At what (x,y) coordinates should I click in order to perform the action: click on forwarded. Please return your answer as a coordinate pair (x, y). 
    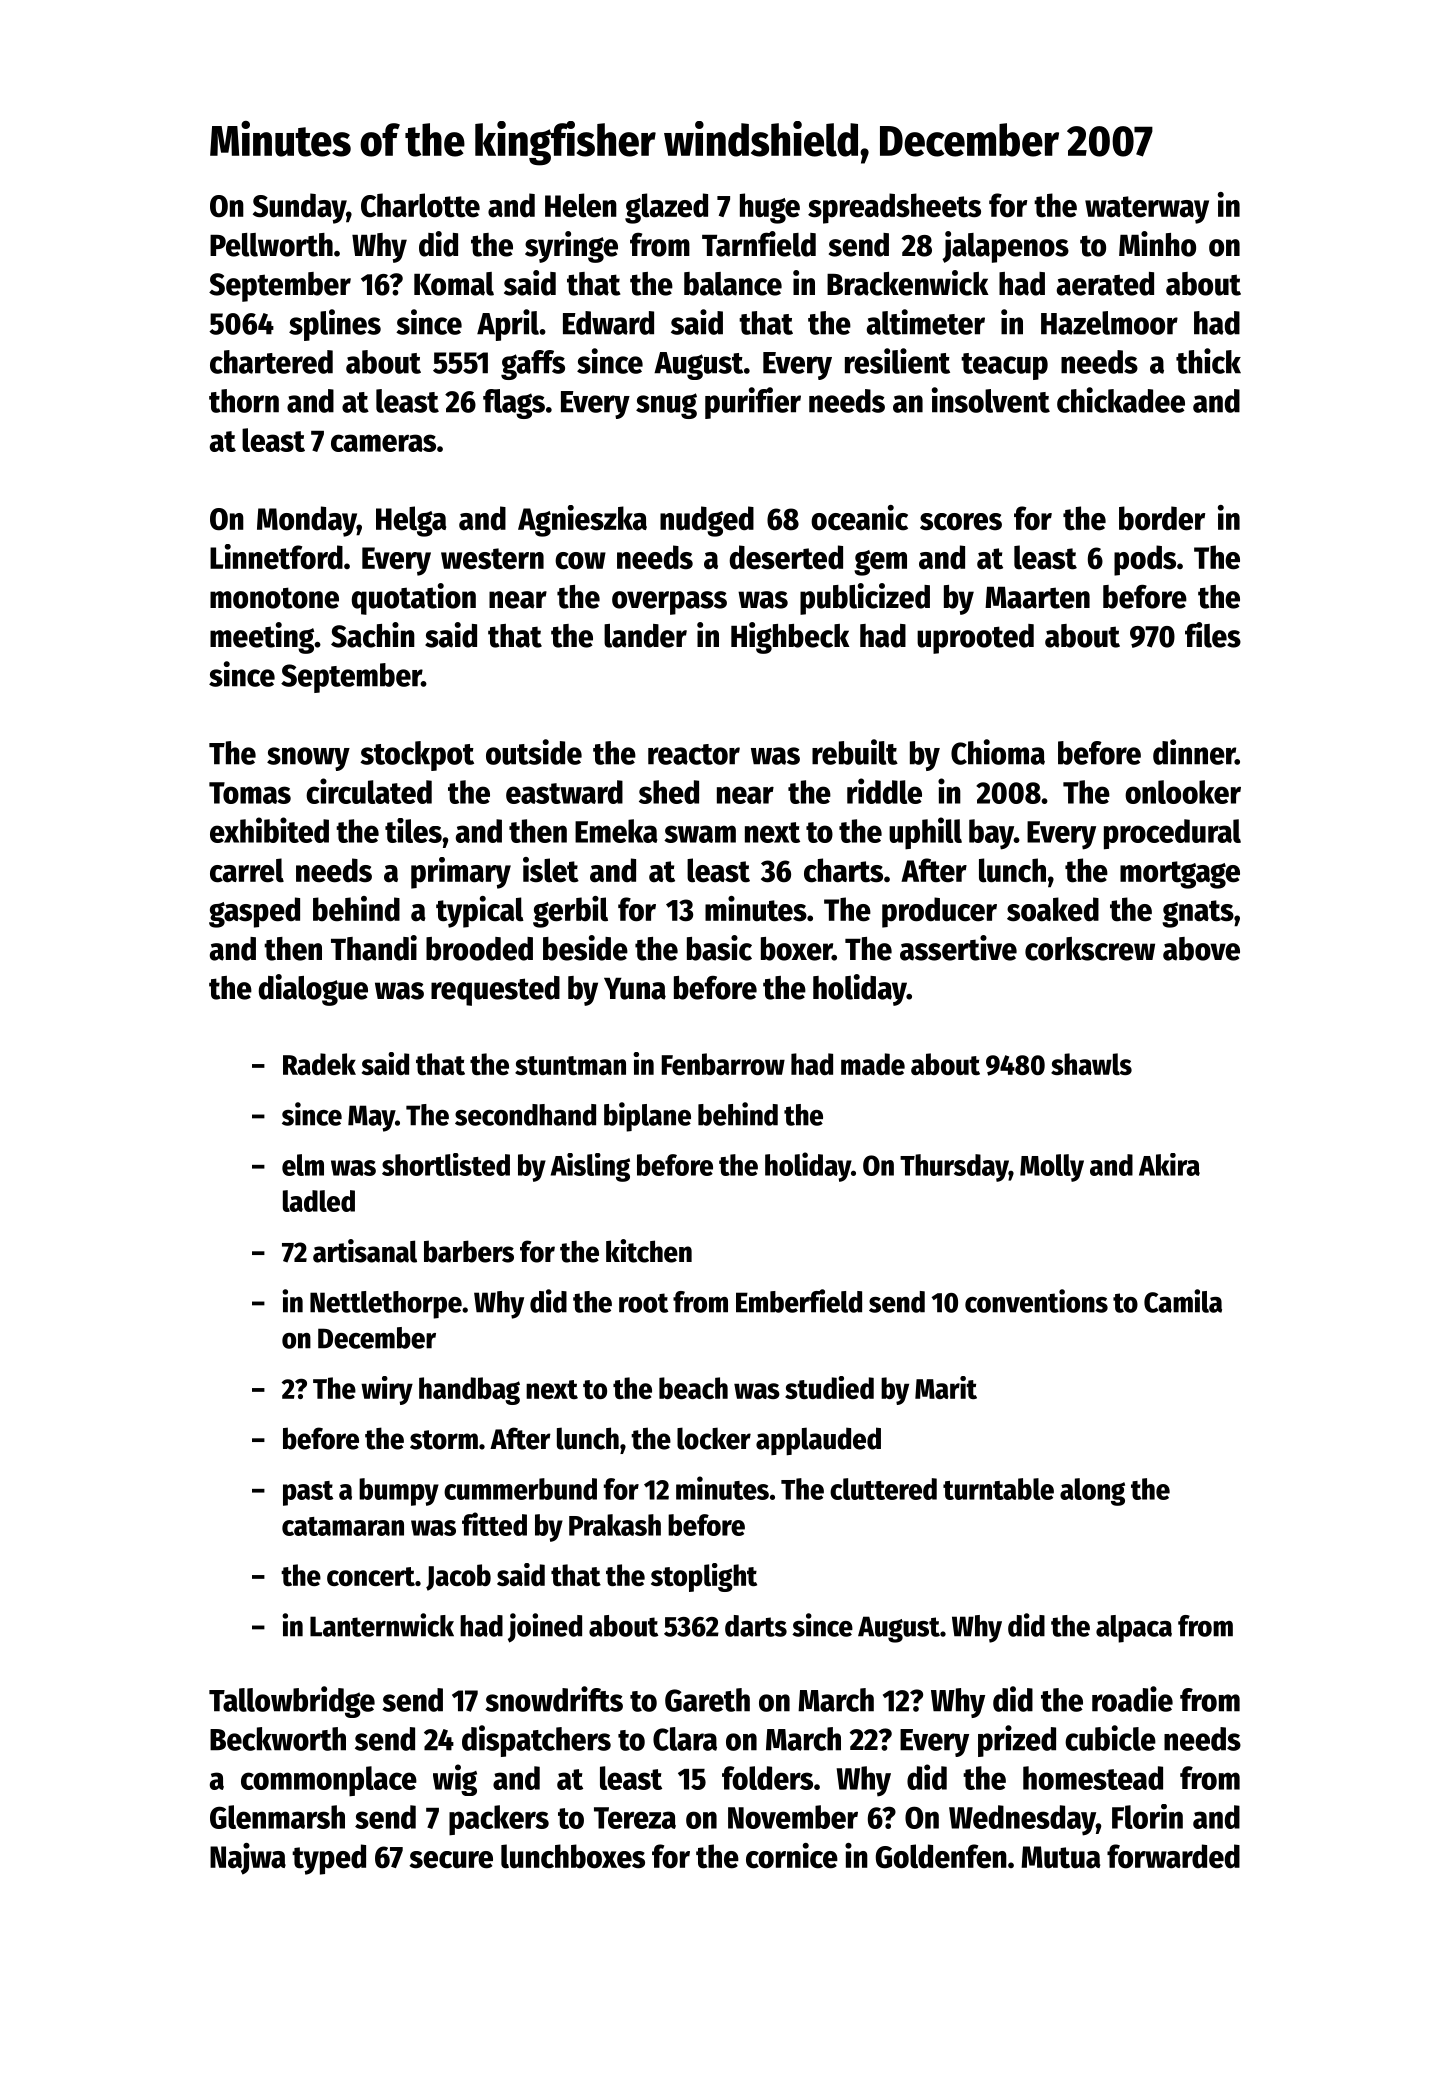
    Looking at the image, I should click on (1173, 1856).
